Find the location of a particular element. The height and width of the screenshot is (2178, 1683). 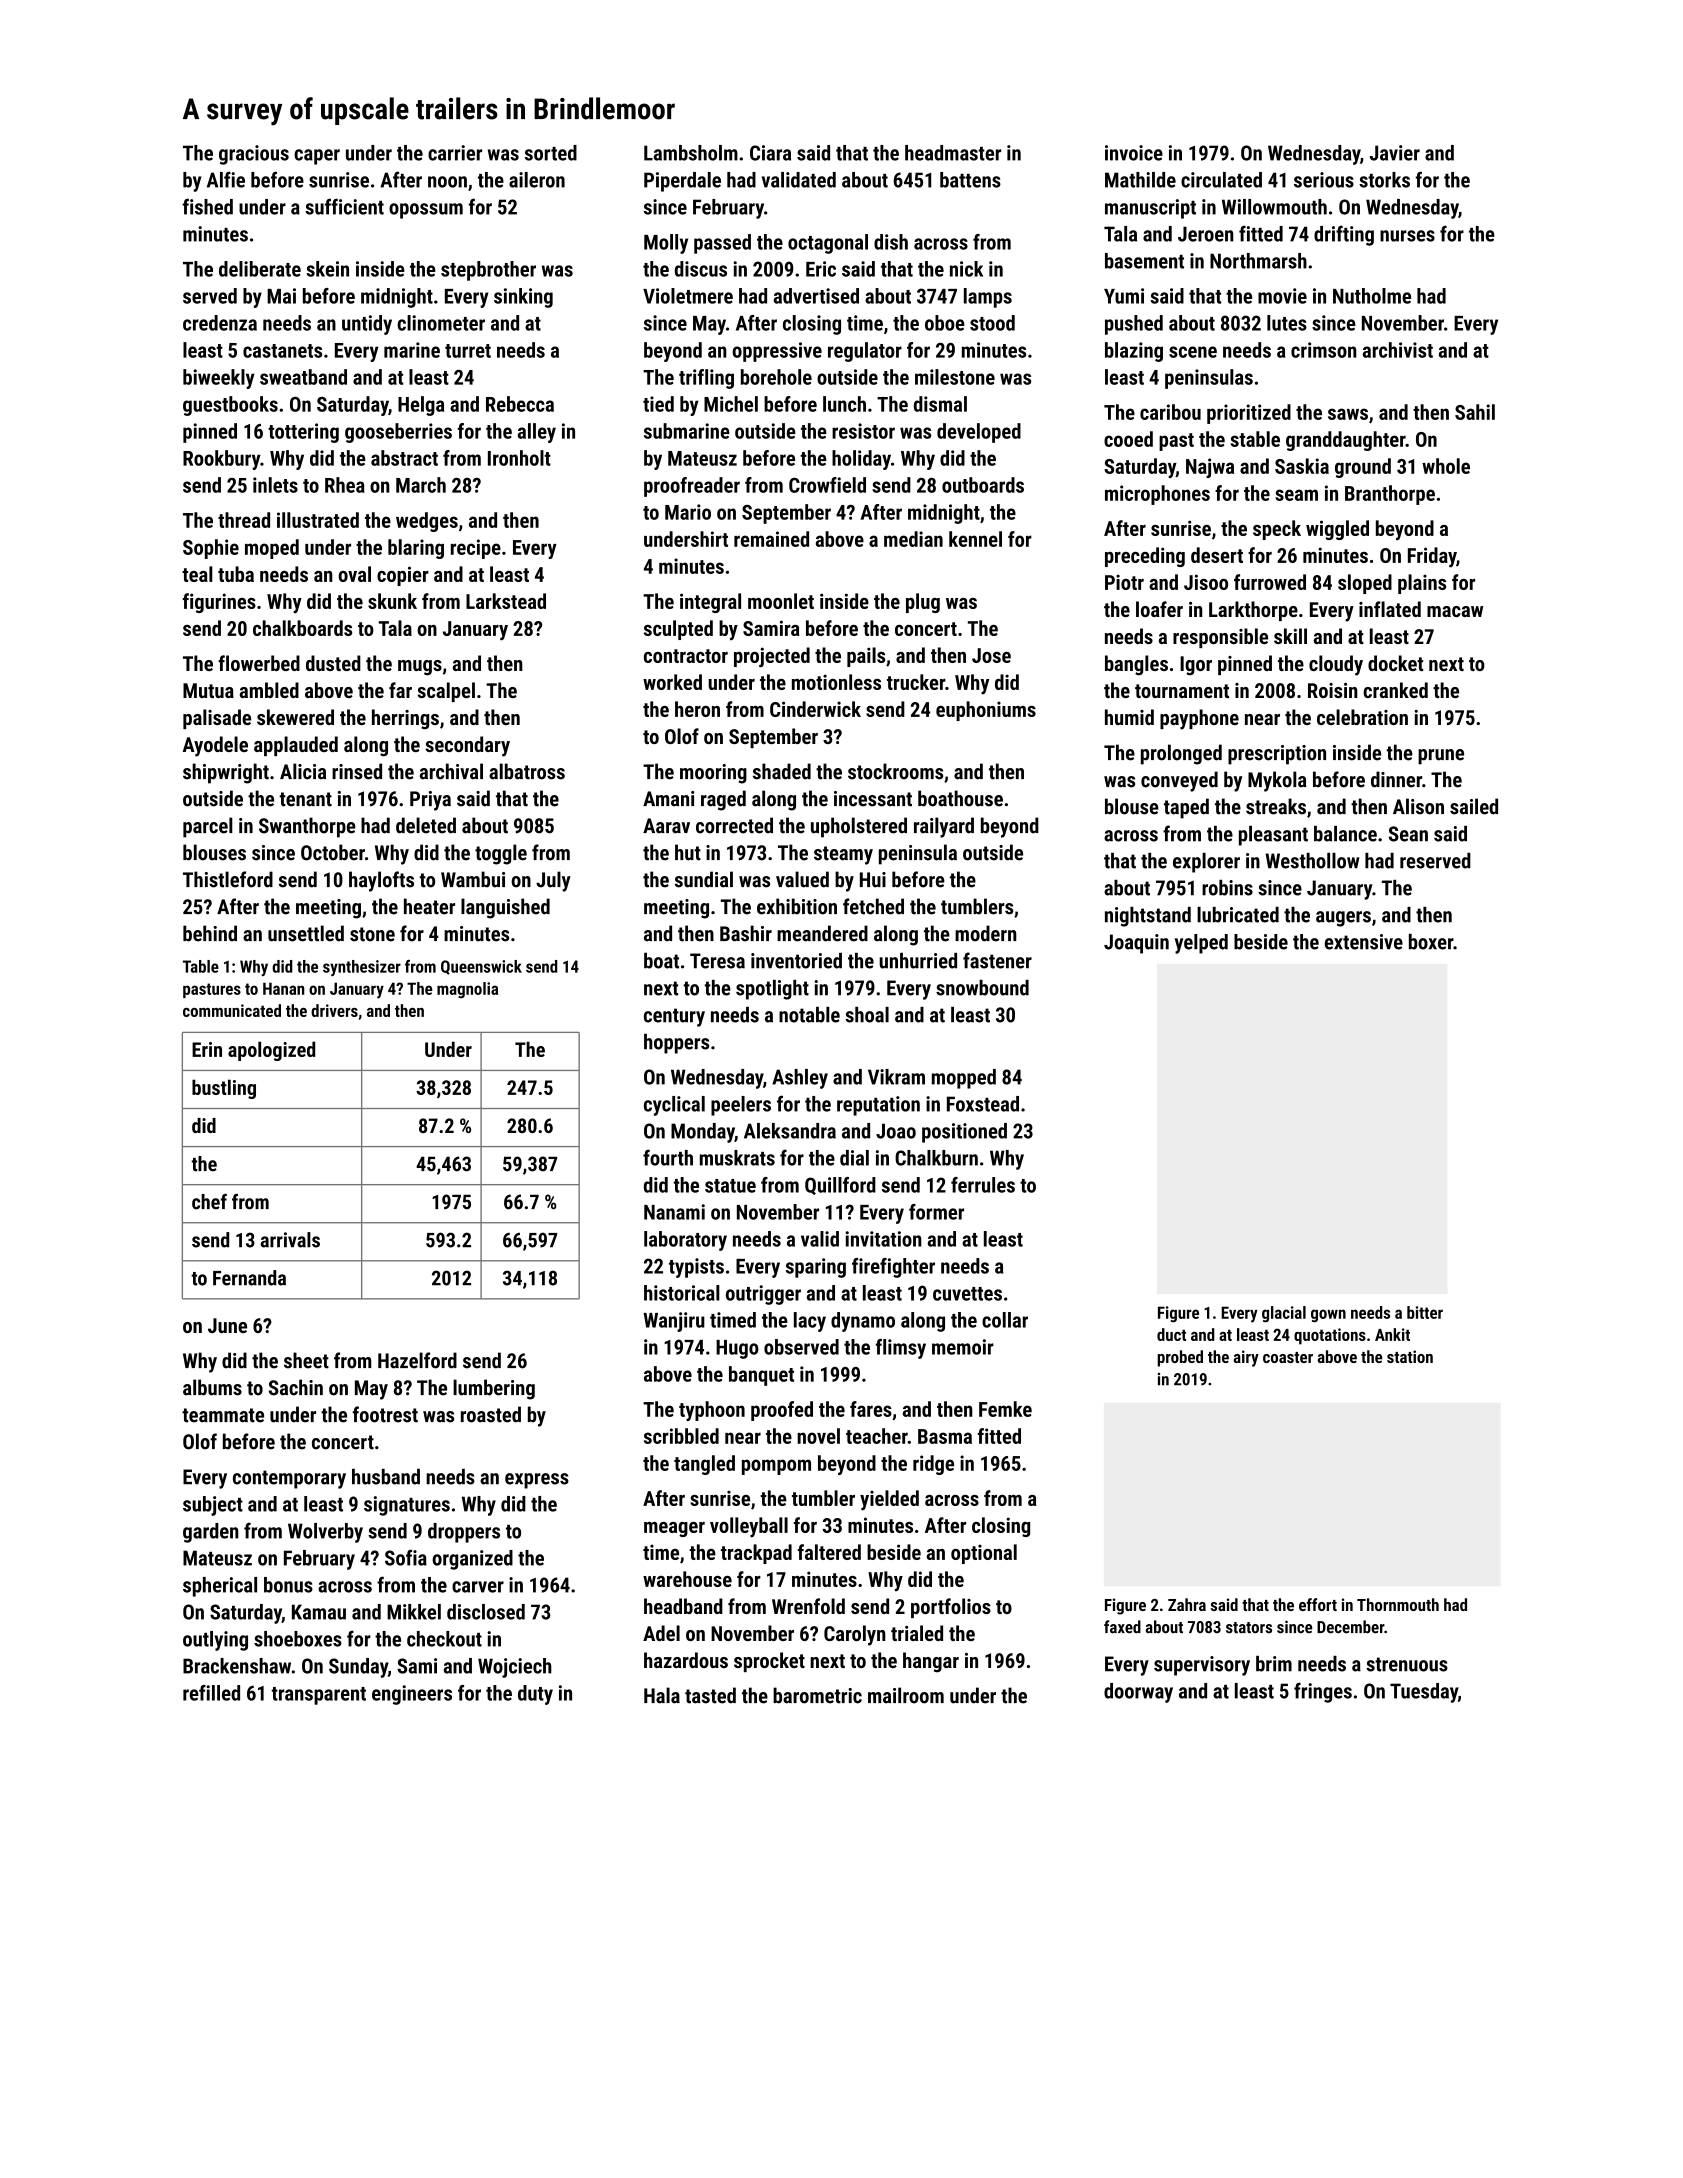

Zahra is located at coordinates (1187, 1604).
